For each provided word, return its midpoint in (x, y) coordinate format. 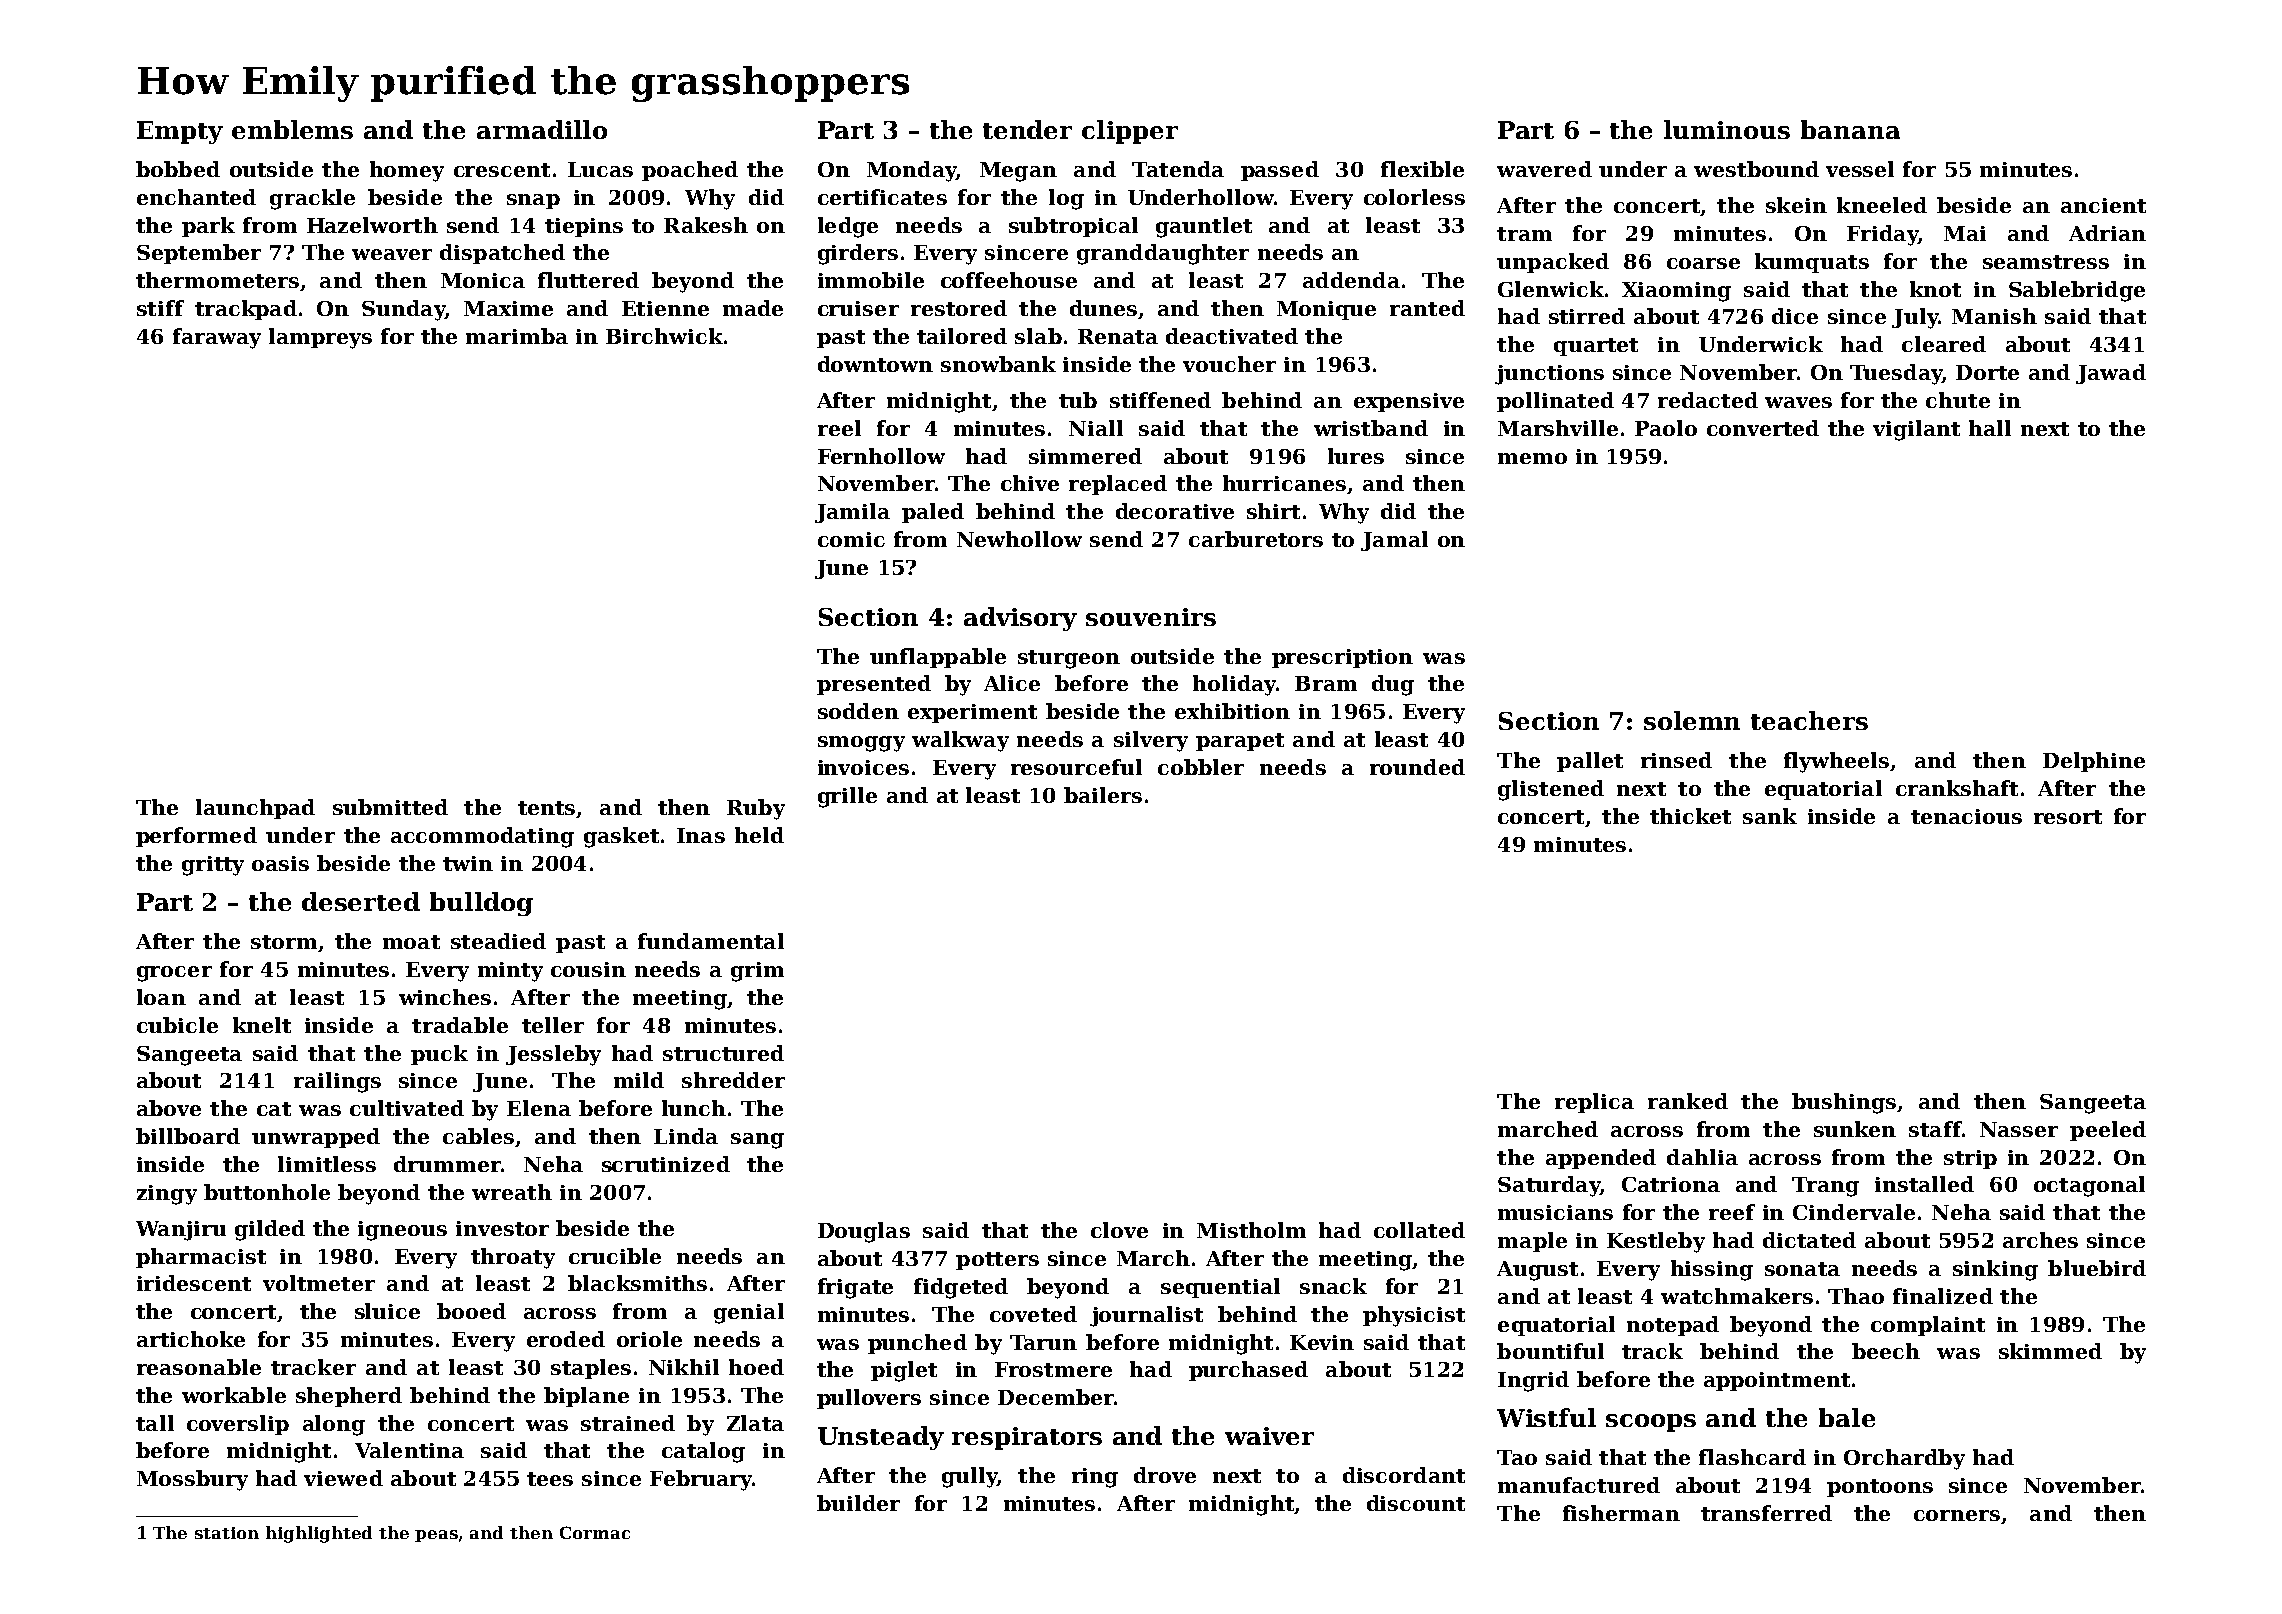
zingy (167, 1195)
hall (1990, 428)
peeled (2108, 1131)
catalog (703, 1452)
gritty (213, 866)
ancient (2103, 205)
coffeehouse (1009, 280)
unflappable (938, 658)
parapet (1240, 742)
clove (1119, 1230)
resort (2068, 817)
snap (533, 201)
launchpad (255, 809)
